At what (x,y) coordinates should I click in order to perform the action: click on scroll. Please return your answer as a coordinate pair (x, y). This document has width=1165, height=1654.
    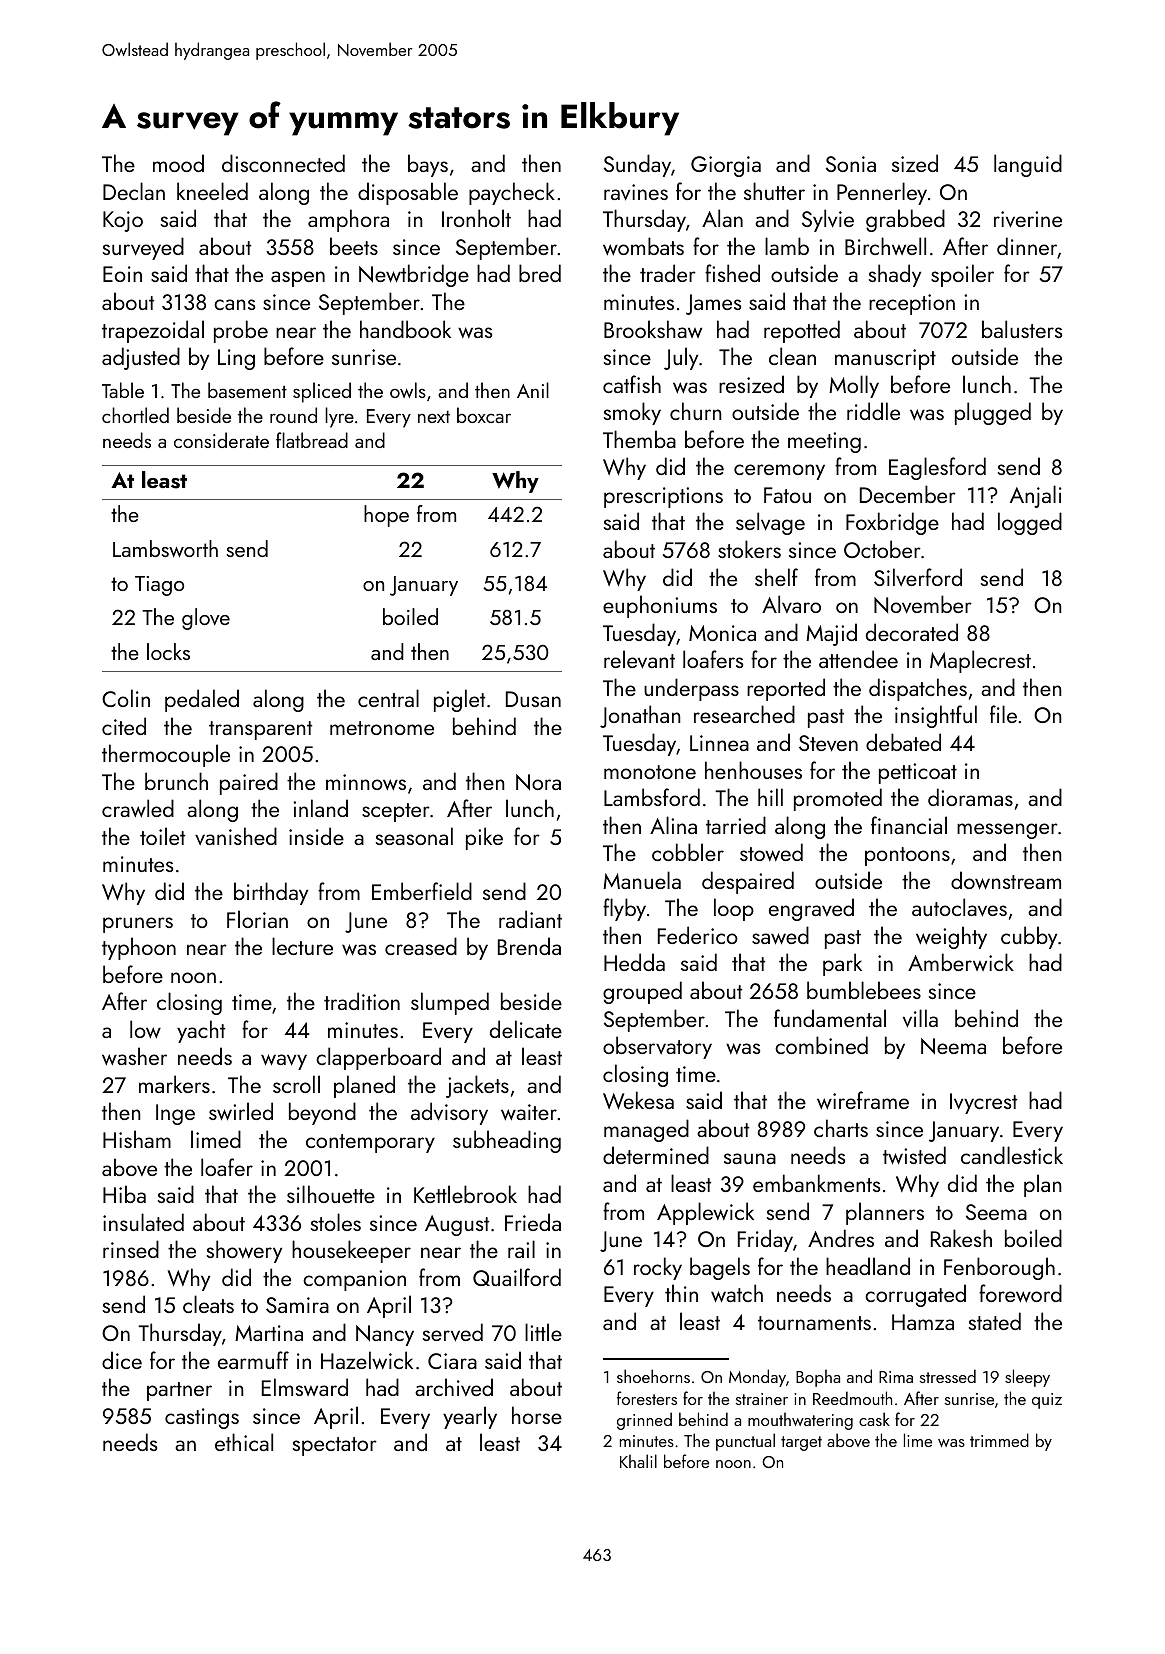
    Looking at the image, I should click on (296, 1084).
